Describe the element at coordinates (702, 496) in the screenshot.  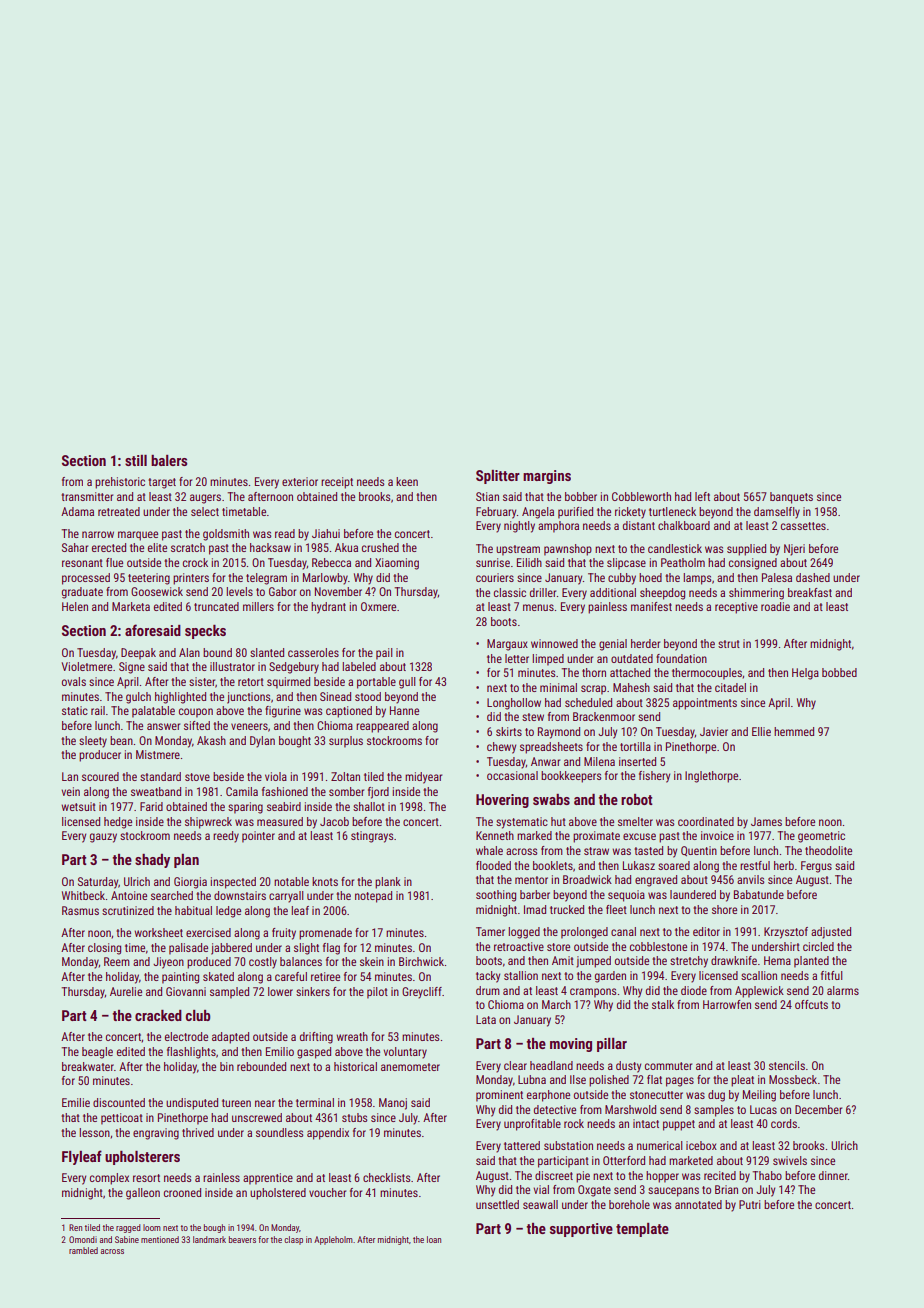
I see `left` at that location.
